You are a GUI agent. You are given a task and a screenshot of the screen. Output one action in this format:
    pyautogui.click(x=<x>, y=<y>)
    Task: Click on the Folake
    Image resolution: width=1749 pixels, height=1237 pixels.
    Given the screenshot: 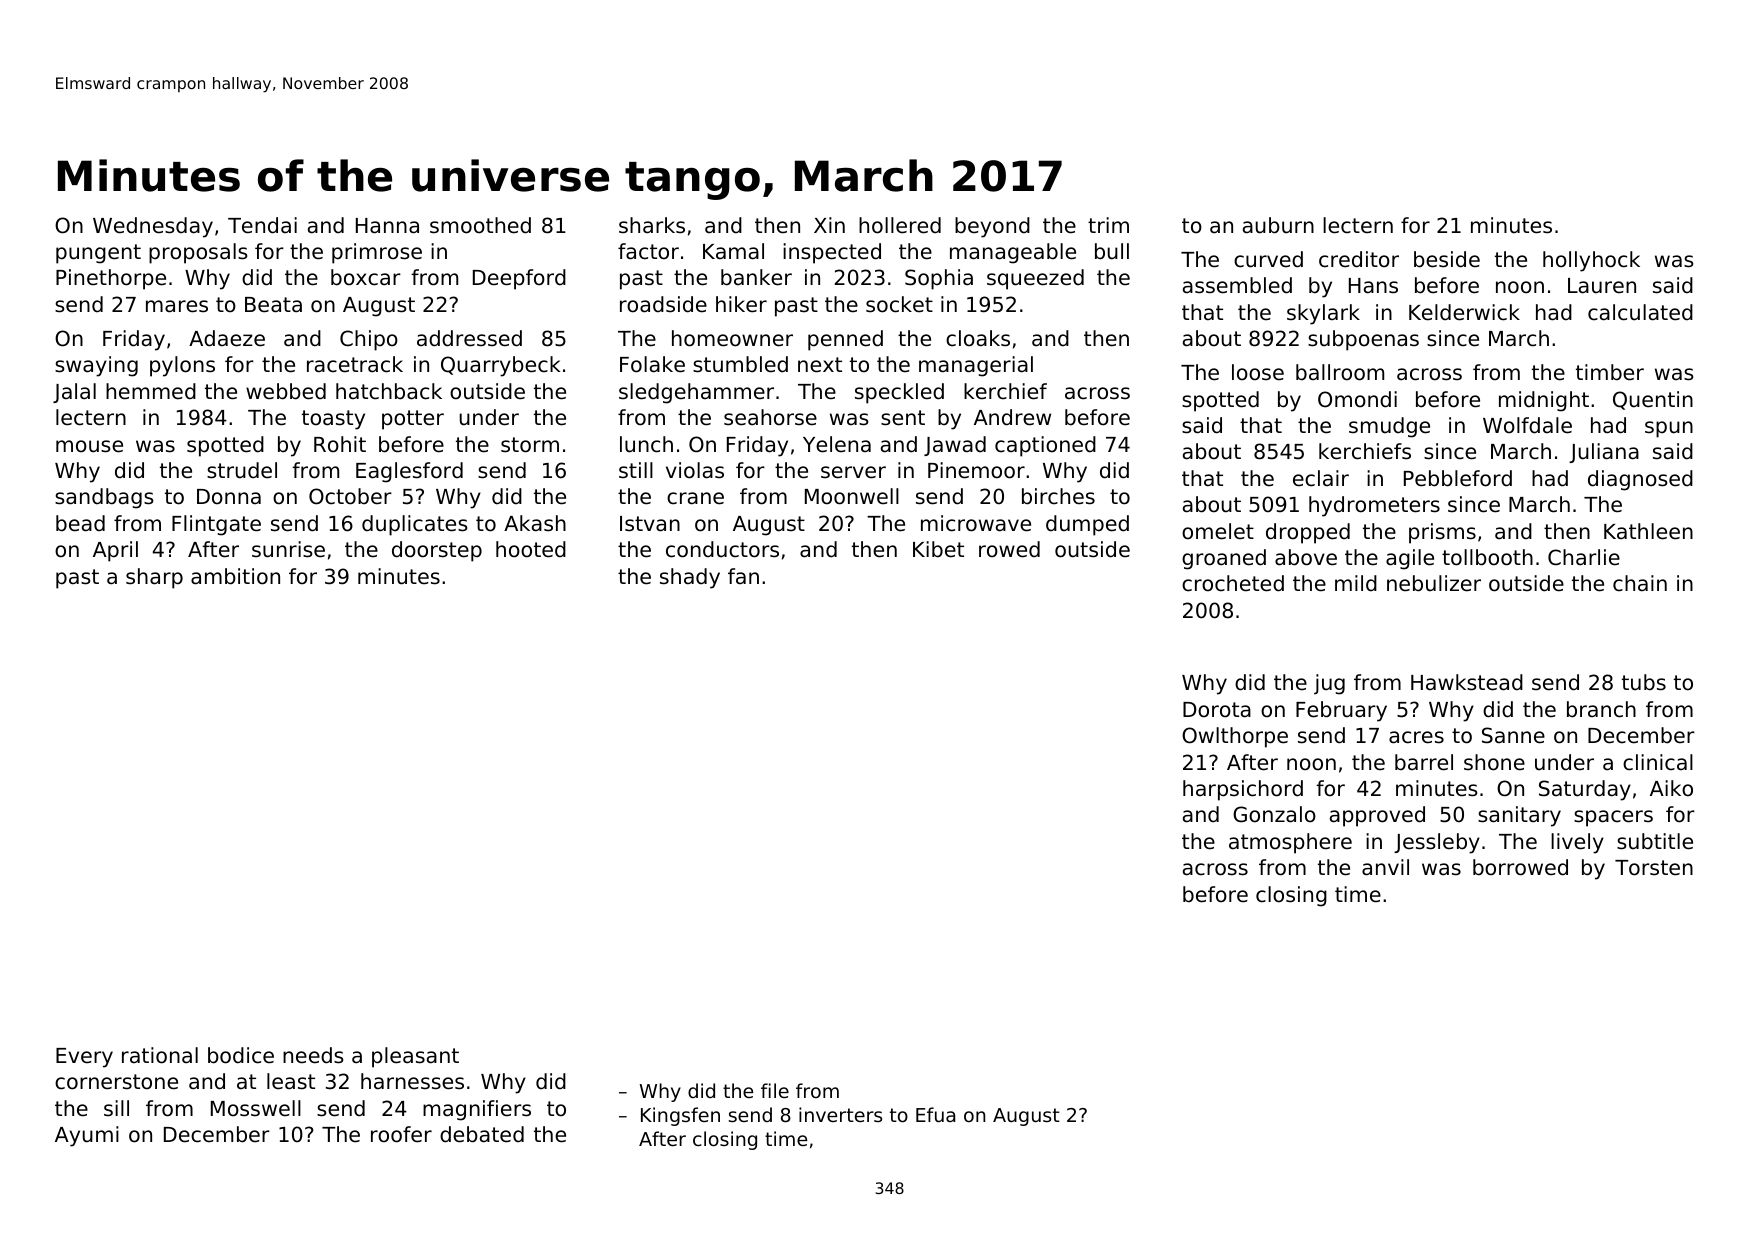 What is the action you would take?
    pyautogui.click(x=652, y=364)
